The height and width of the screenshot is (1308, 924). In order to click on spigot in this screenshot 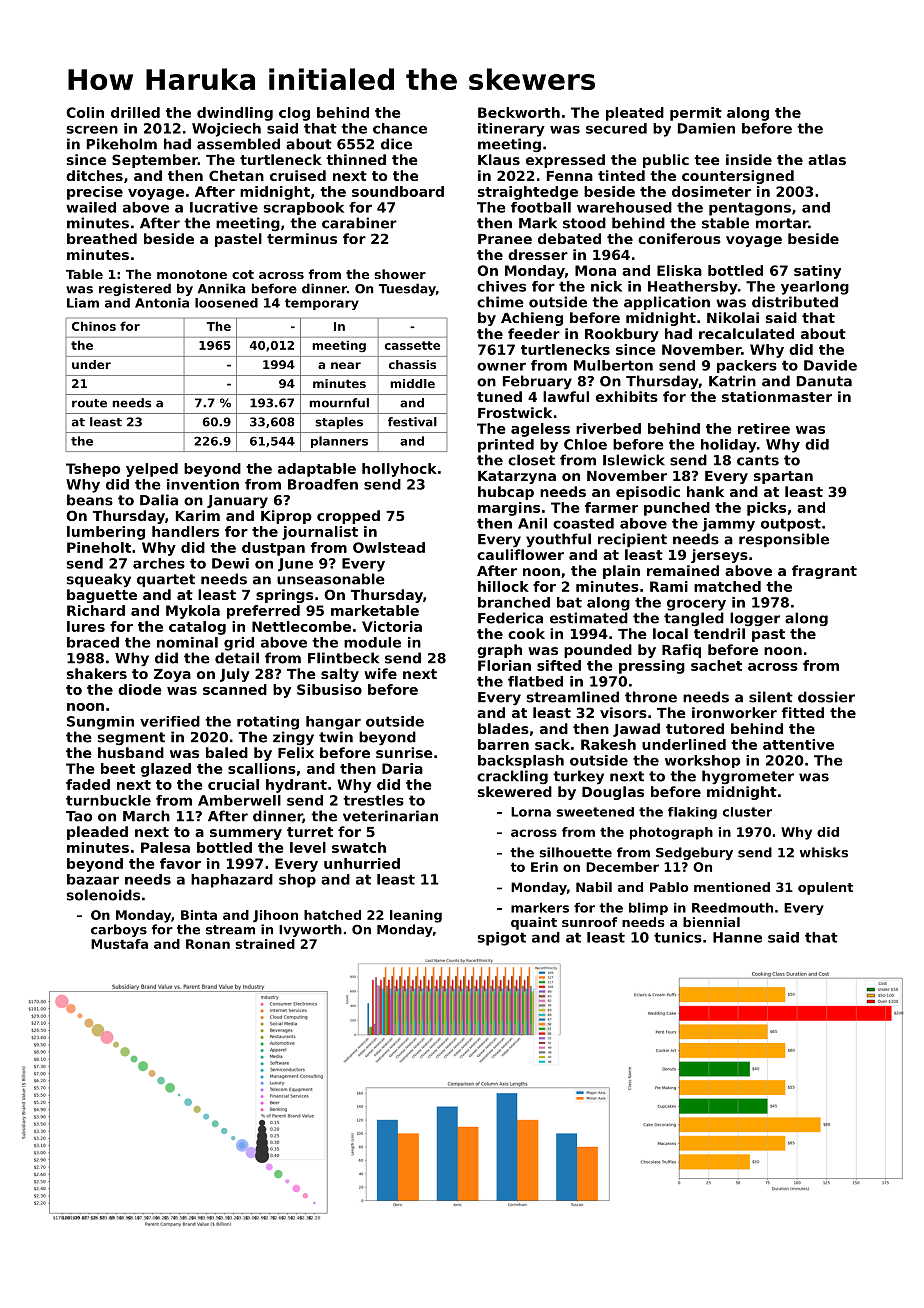, I will do `click(502, 939)`.
